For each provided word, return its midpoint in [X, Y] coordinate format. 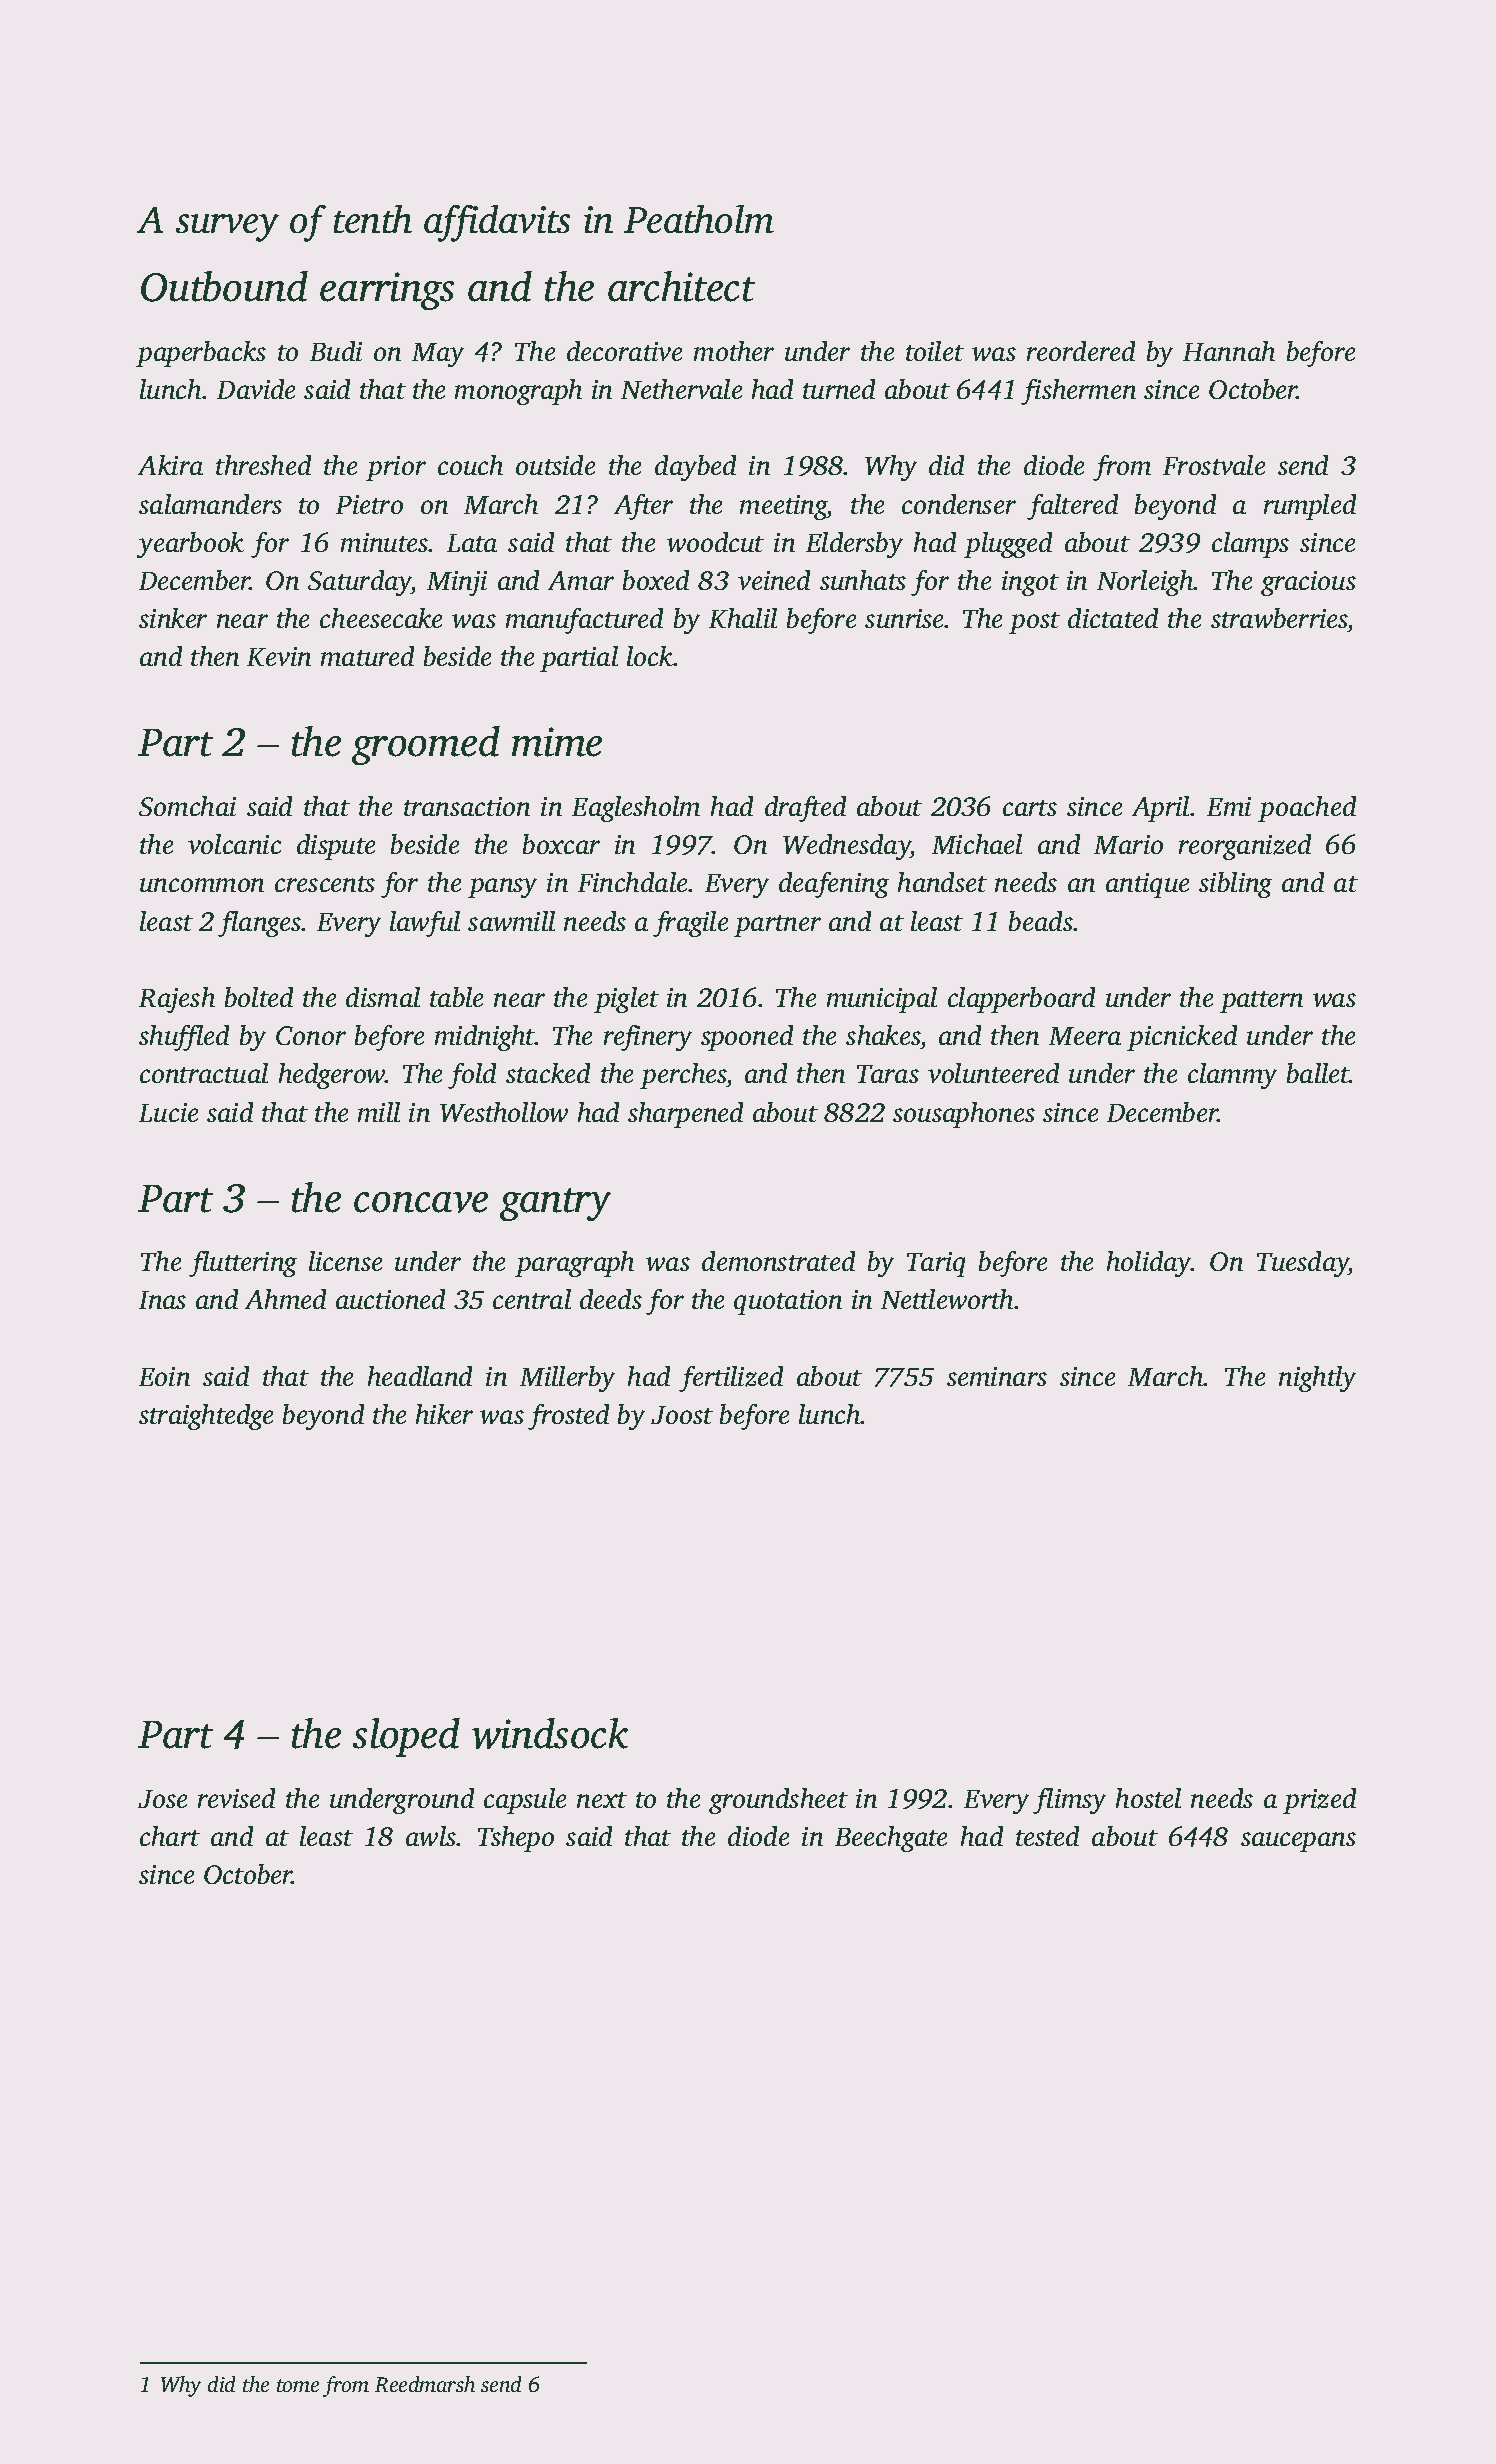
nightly [1317, 1379]
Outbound [224, 286]
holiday [1149, 1264]
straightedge [206, 1417]
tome [298, 2385]
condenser [959, 504]
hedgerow [332, 1076]
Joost [682, 1415]
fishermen [1078, 392]
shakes [883, 1035]
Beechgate [891, 1839]
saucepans [1298, 1842]
